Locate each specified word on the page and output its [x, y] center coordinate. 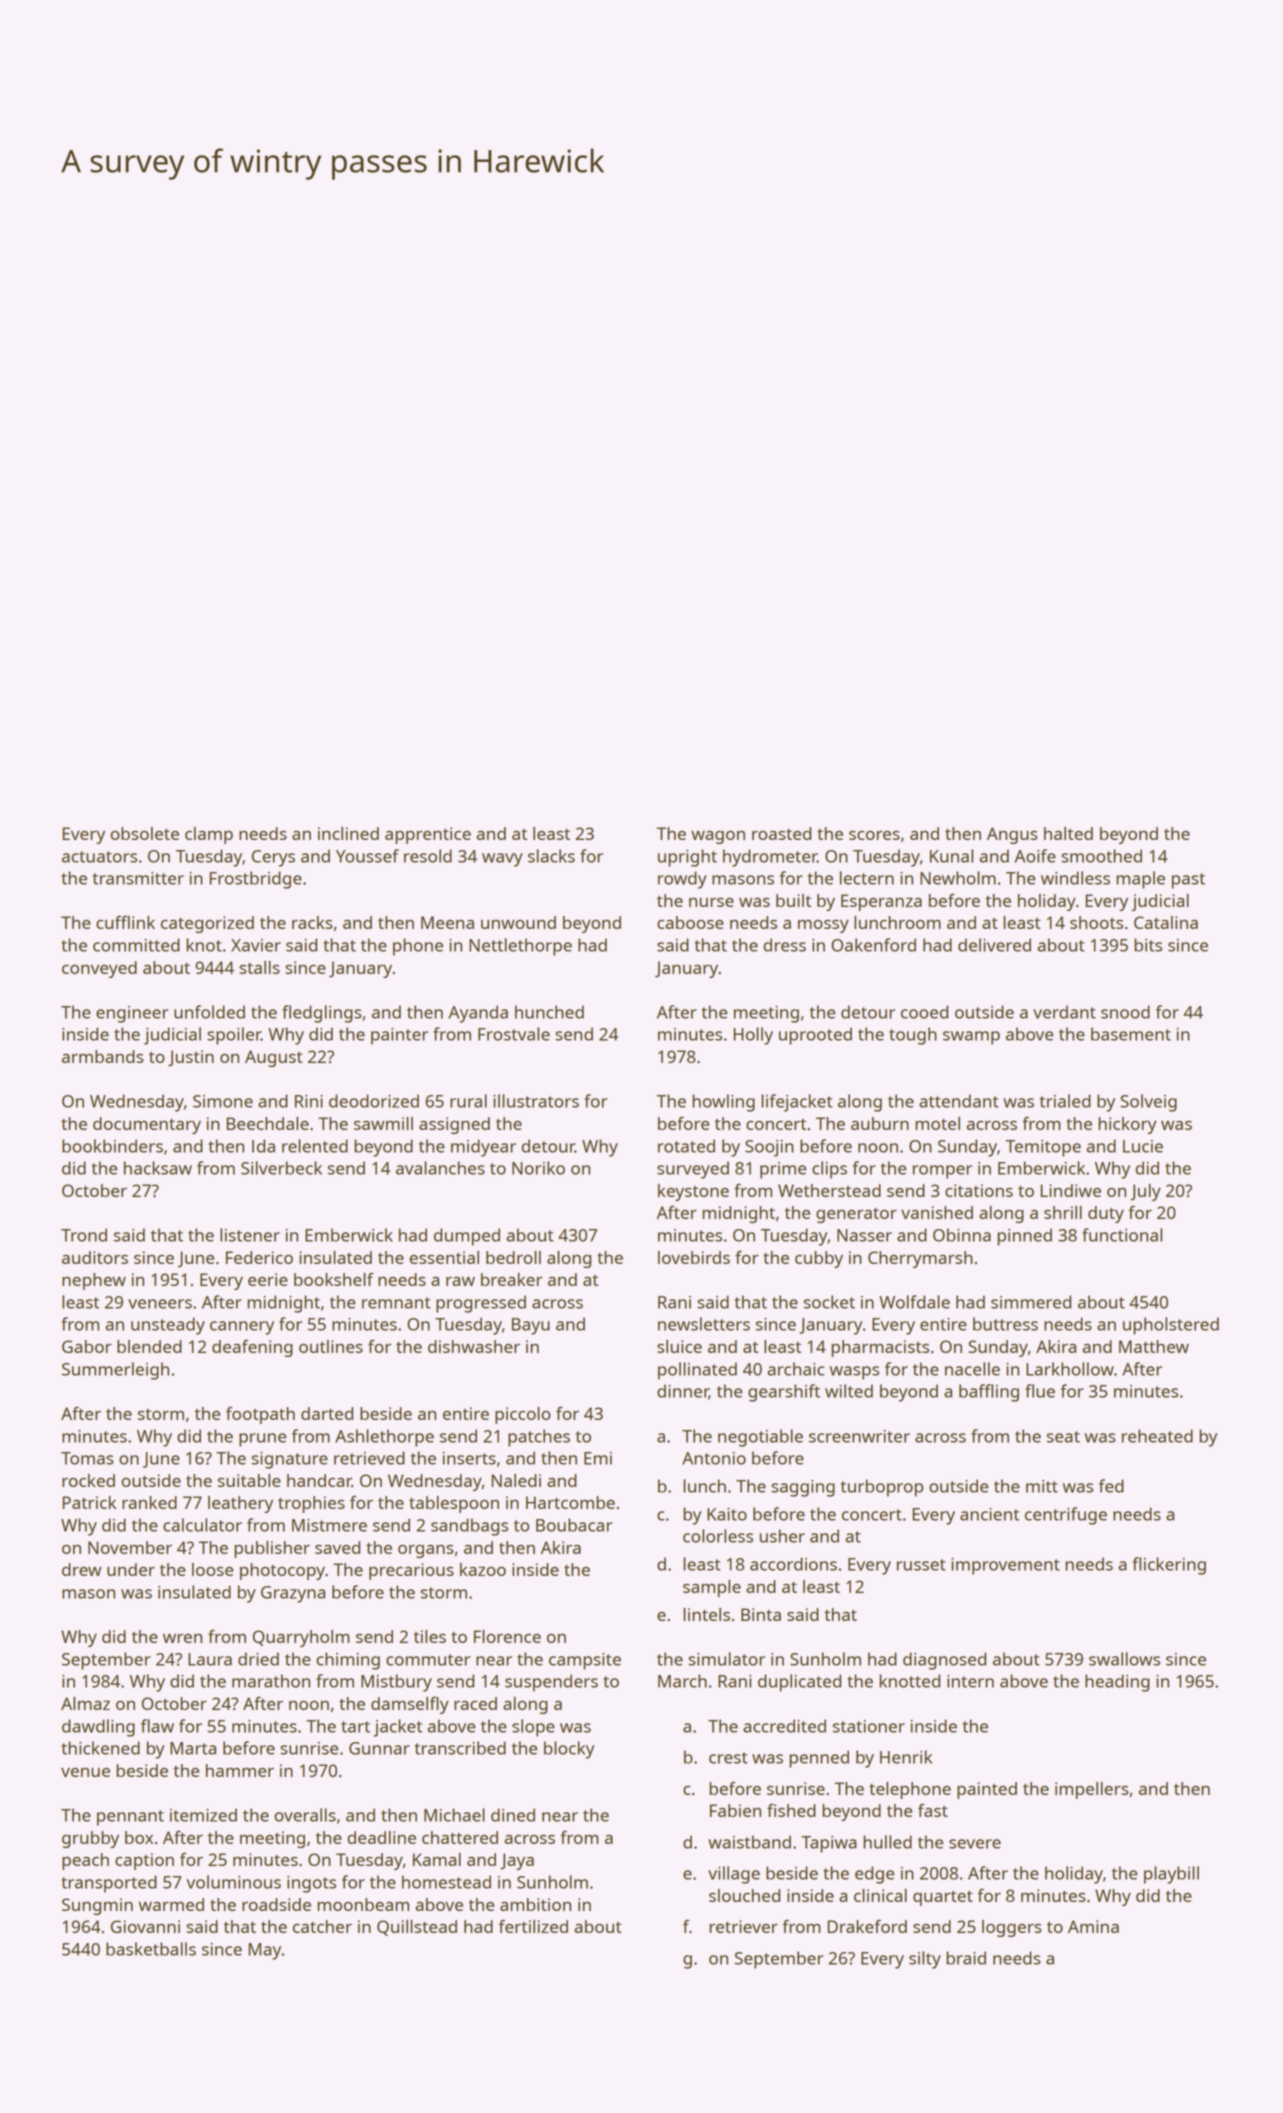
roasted [781, 833]
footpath [260, 1415]
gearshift [784, 1393]
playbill [1171, 1875]
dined [513, 1815]
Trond [84, 1235]
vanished [937, 1212]
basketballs [151, 1949]
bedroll [513, 1257]
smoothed [1101, 856]
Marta [193, 1748]
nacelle [972, 1369]
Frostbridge [256, 880]
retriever [743, 1926]
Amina [1093, 1926]
